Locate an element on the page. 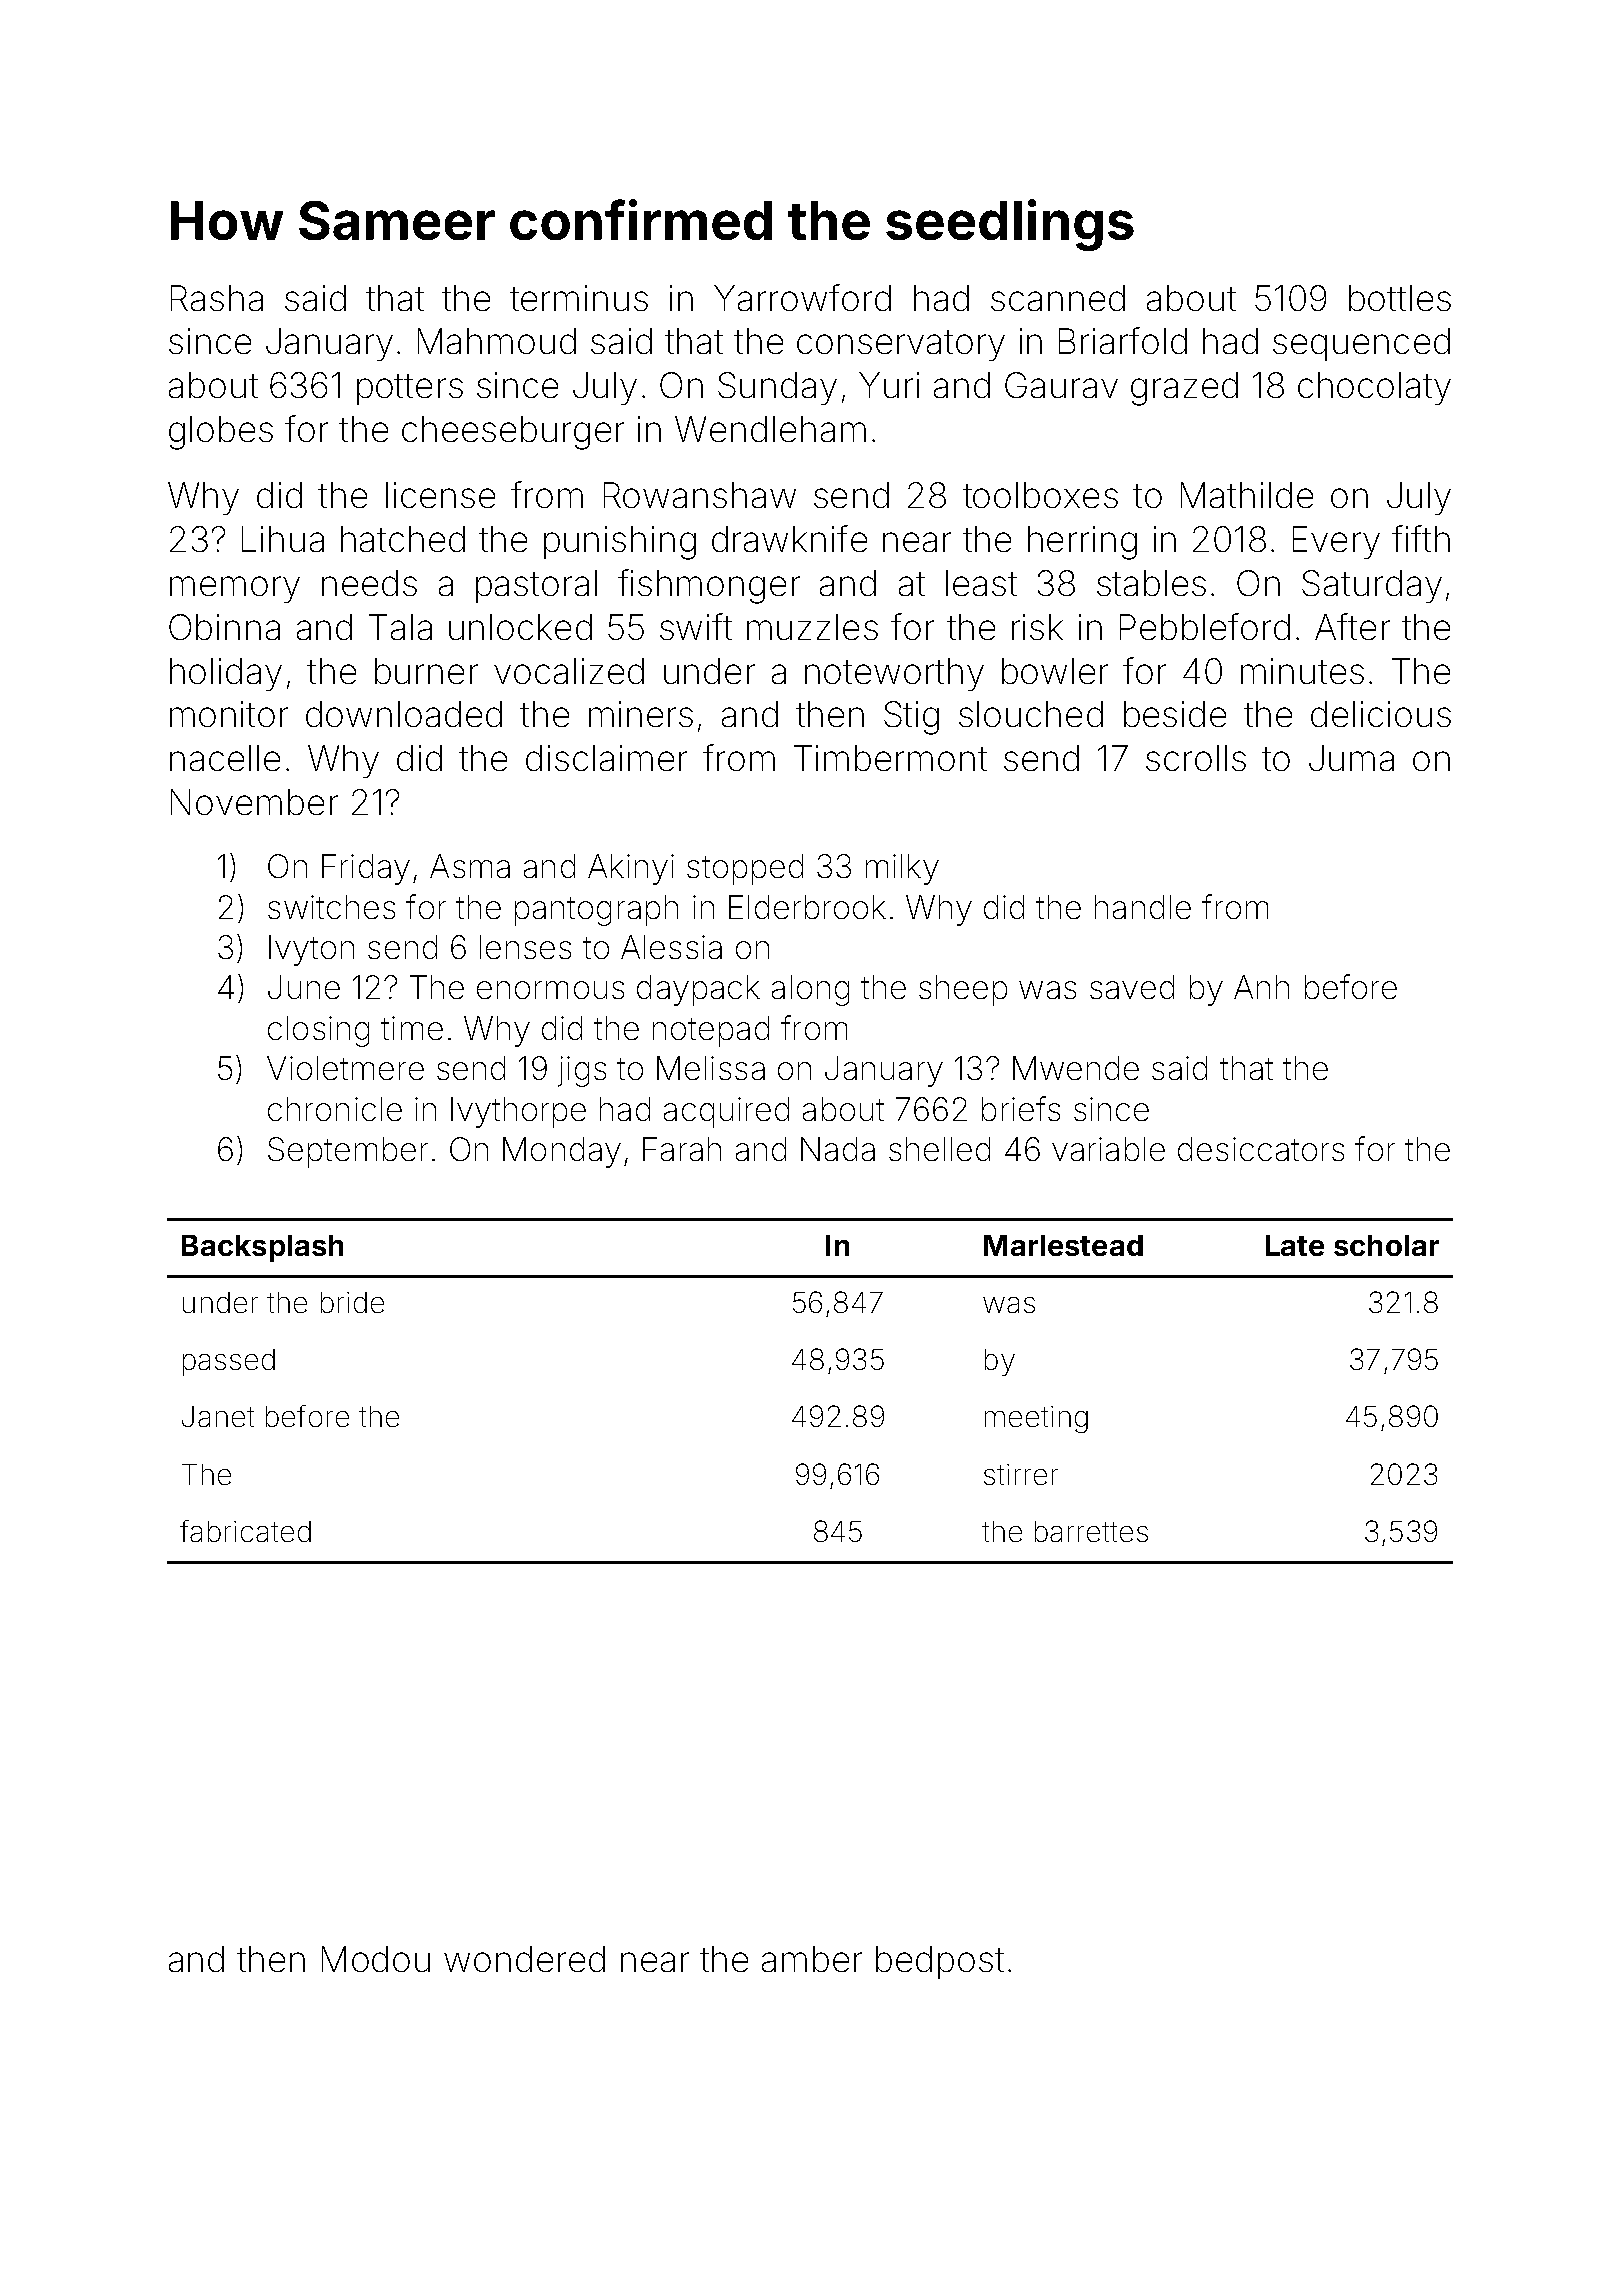 The image size is (1620, 2292). Juma is located at coordinates (1351, 758).
